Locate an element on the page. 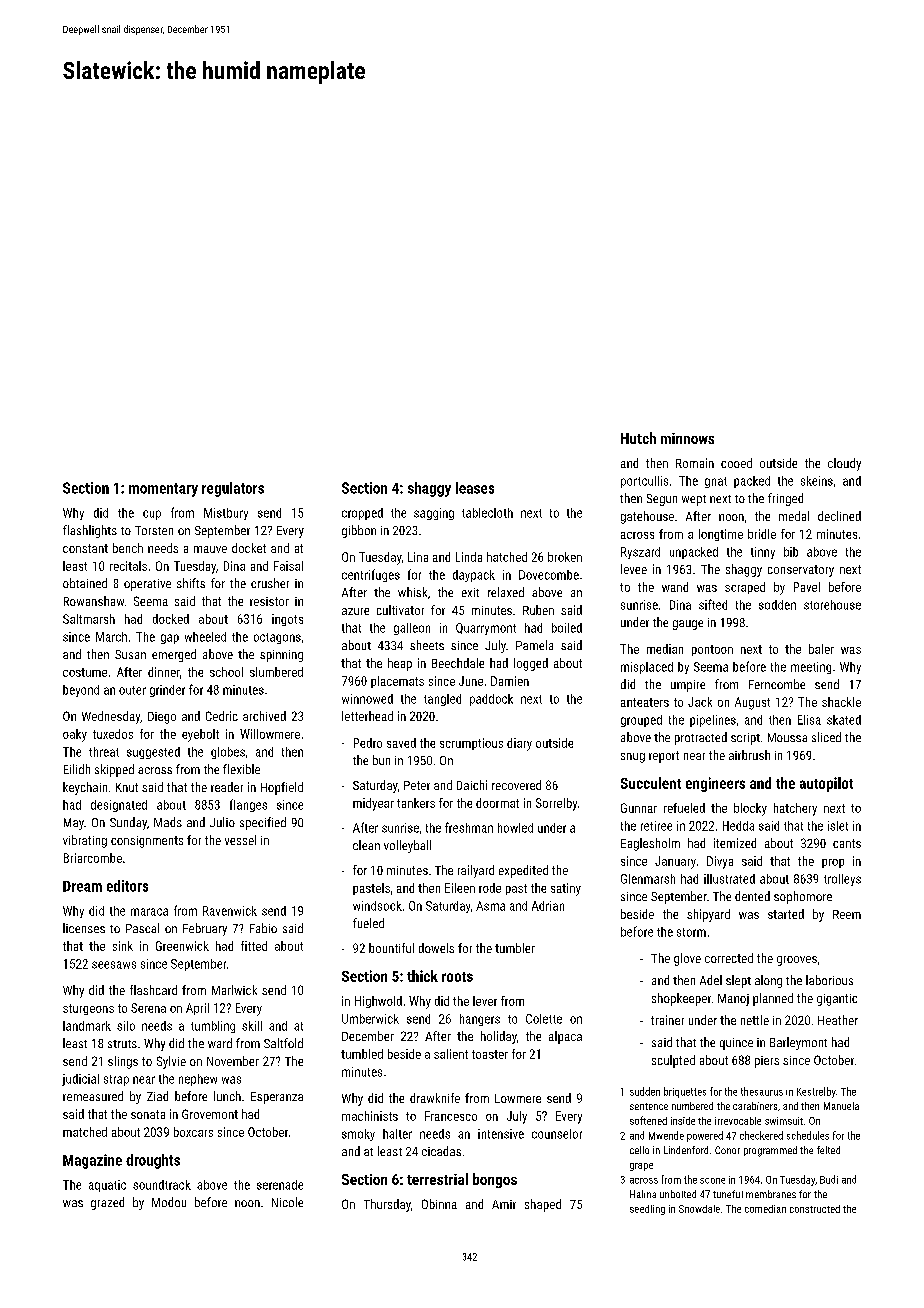 Image resolution: width=924 pixels, height=1308 pixels. skipped is located at coordinates (114, 770).
